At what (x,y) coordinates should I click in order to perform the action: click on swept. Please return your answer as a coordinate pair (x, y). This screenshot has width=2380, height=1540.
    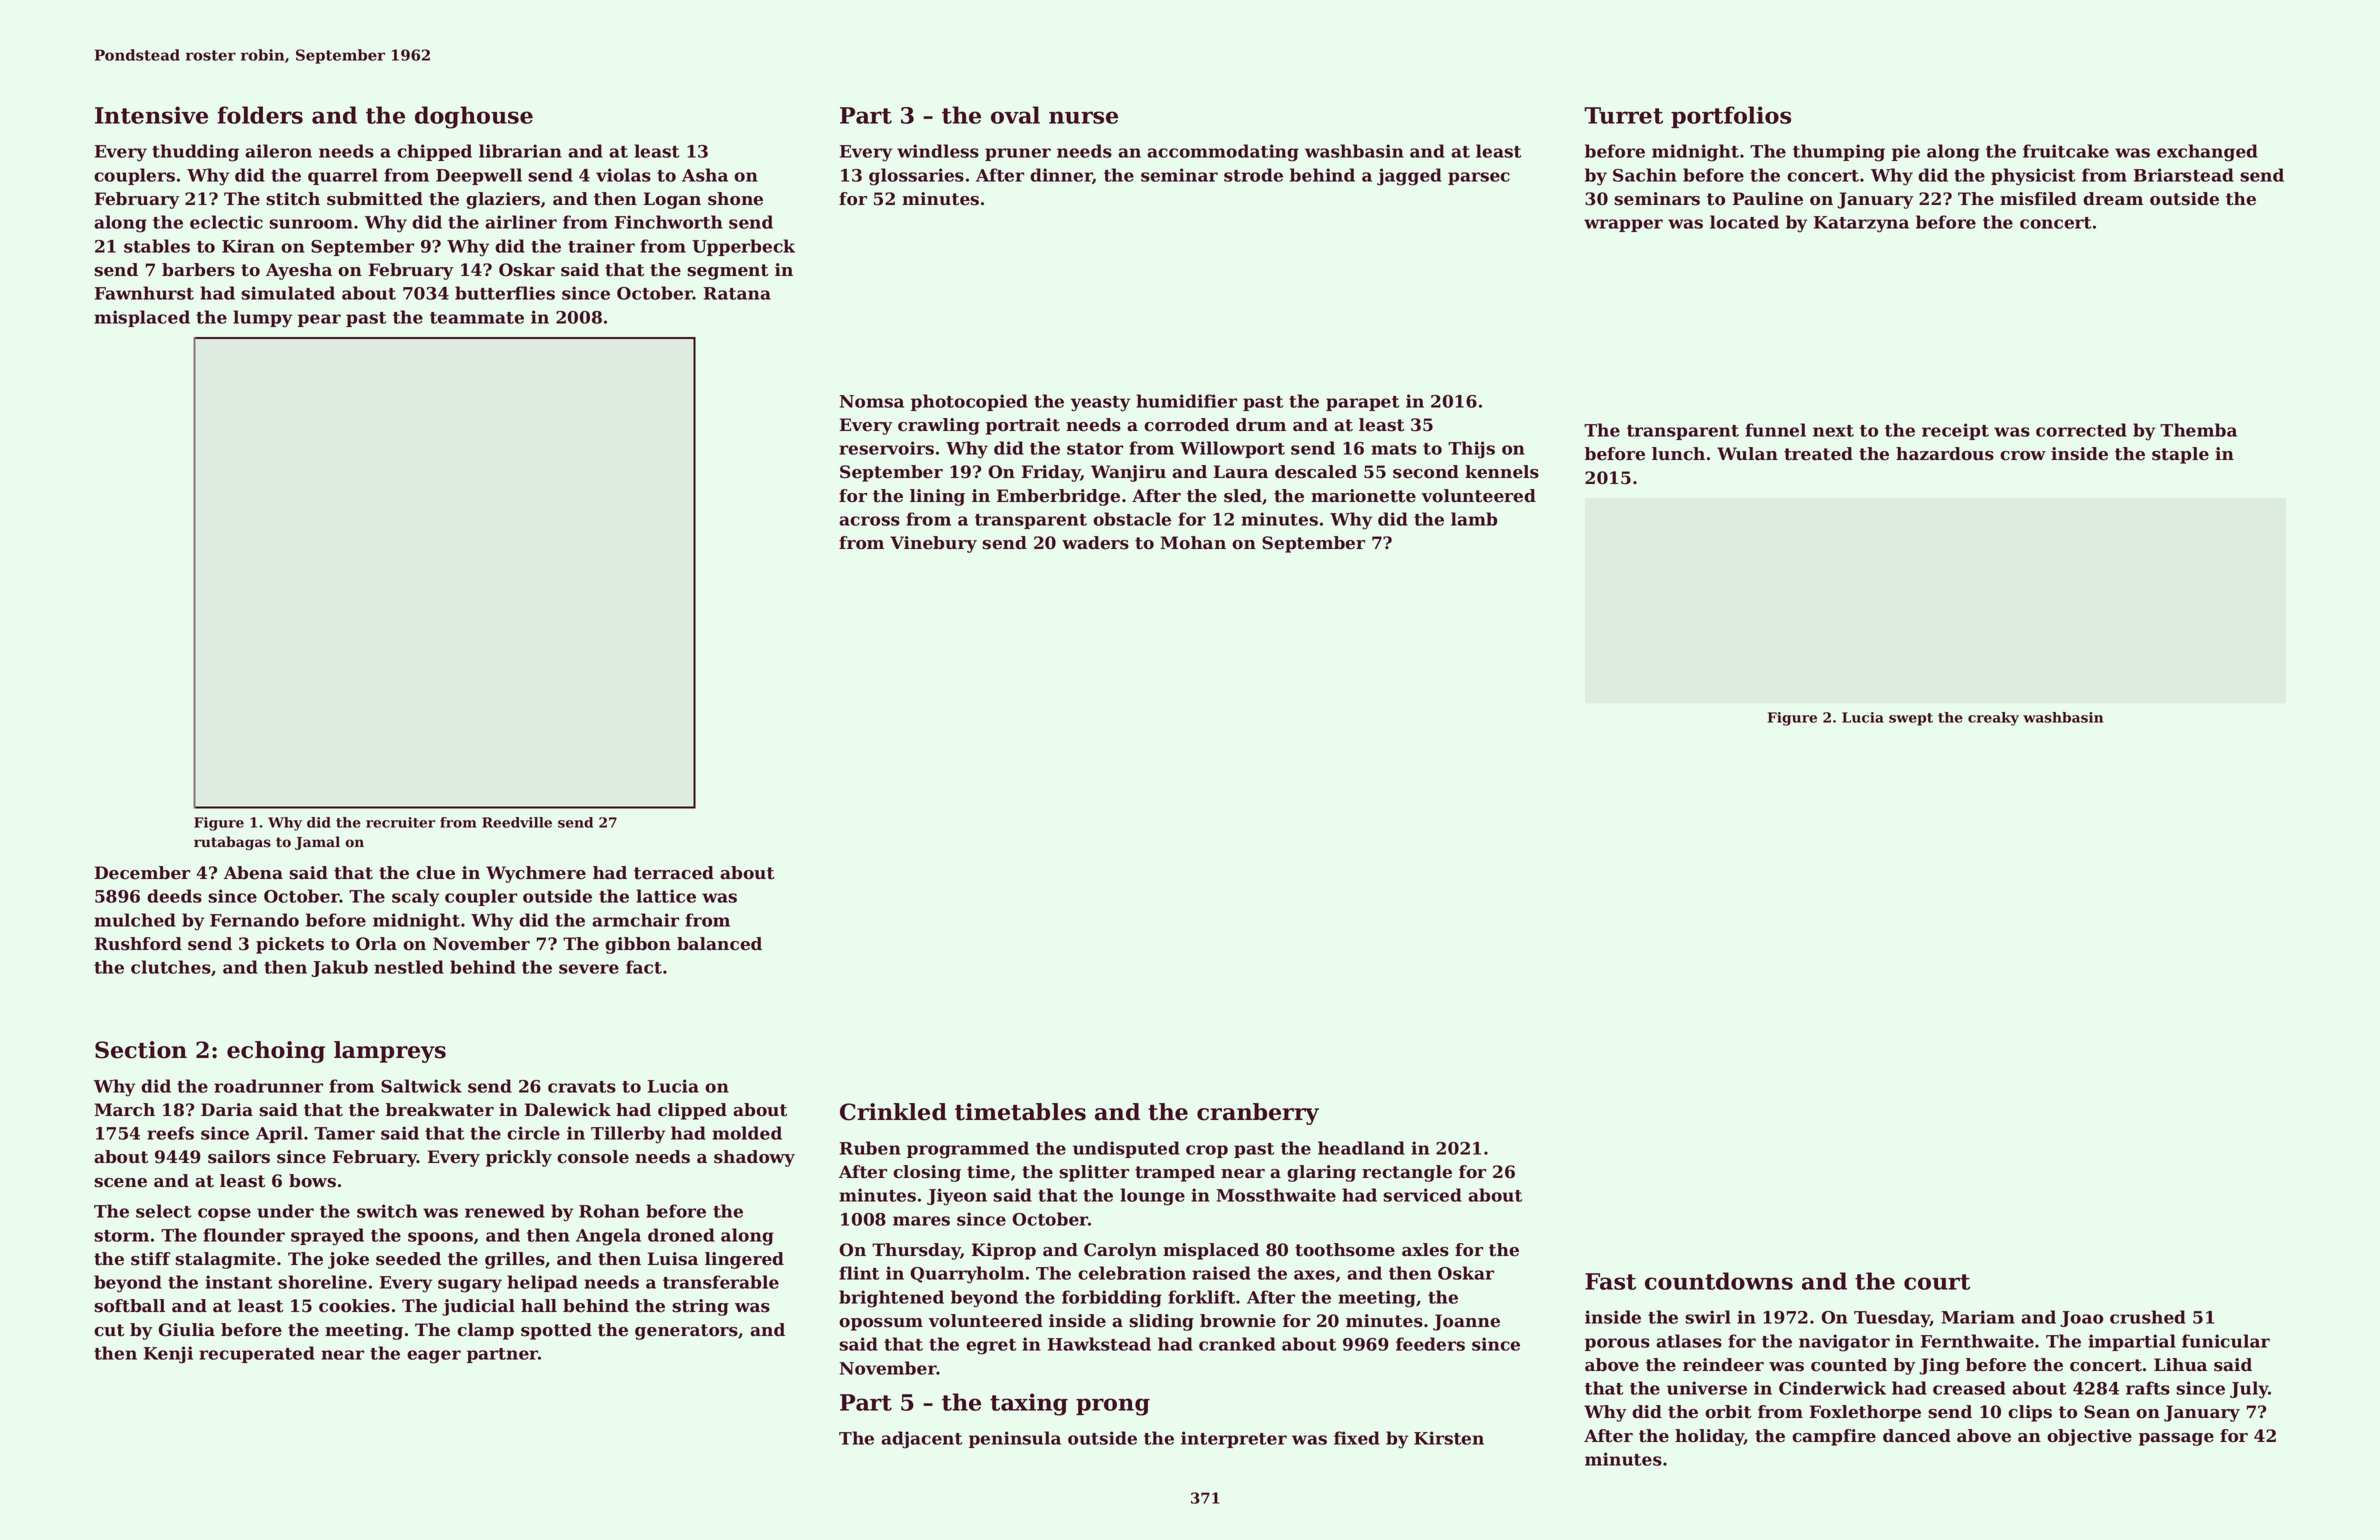
    Looking at the image, I should click on (1911, 719).
